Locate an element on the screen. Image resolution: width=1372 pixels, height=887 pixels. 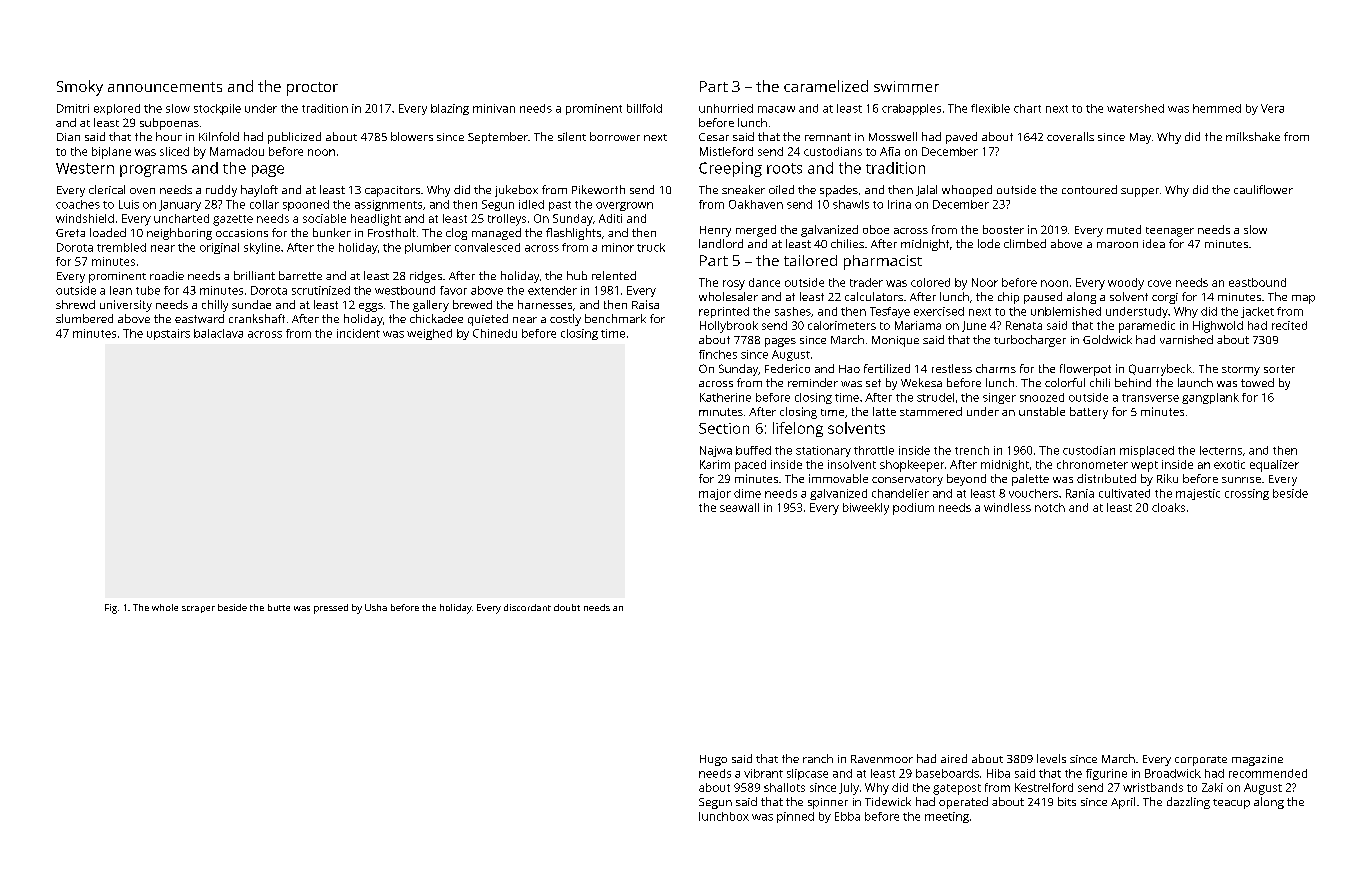
recited is located at coordinates (1289, 325).
